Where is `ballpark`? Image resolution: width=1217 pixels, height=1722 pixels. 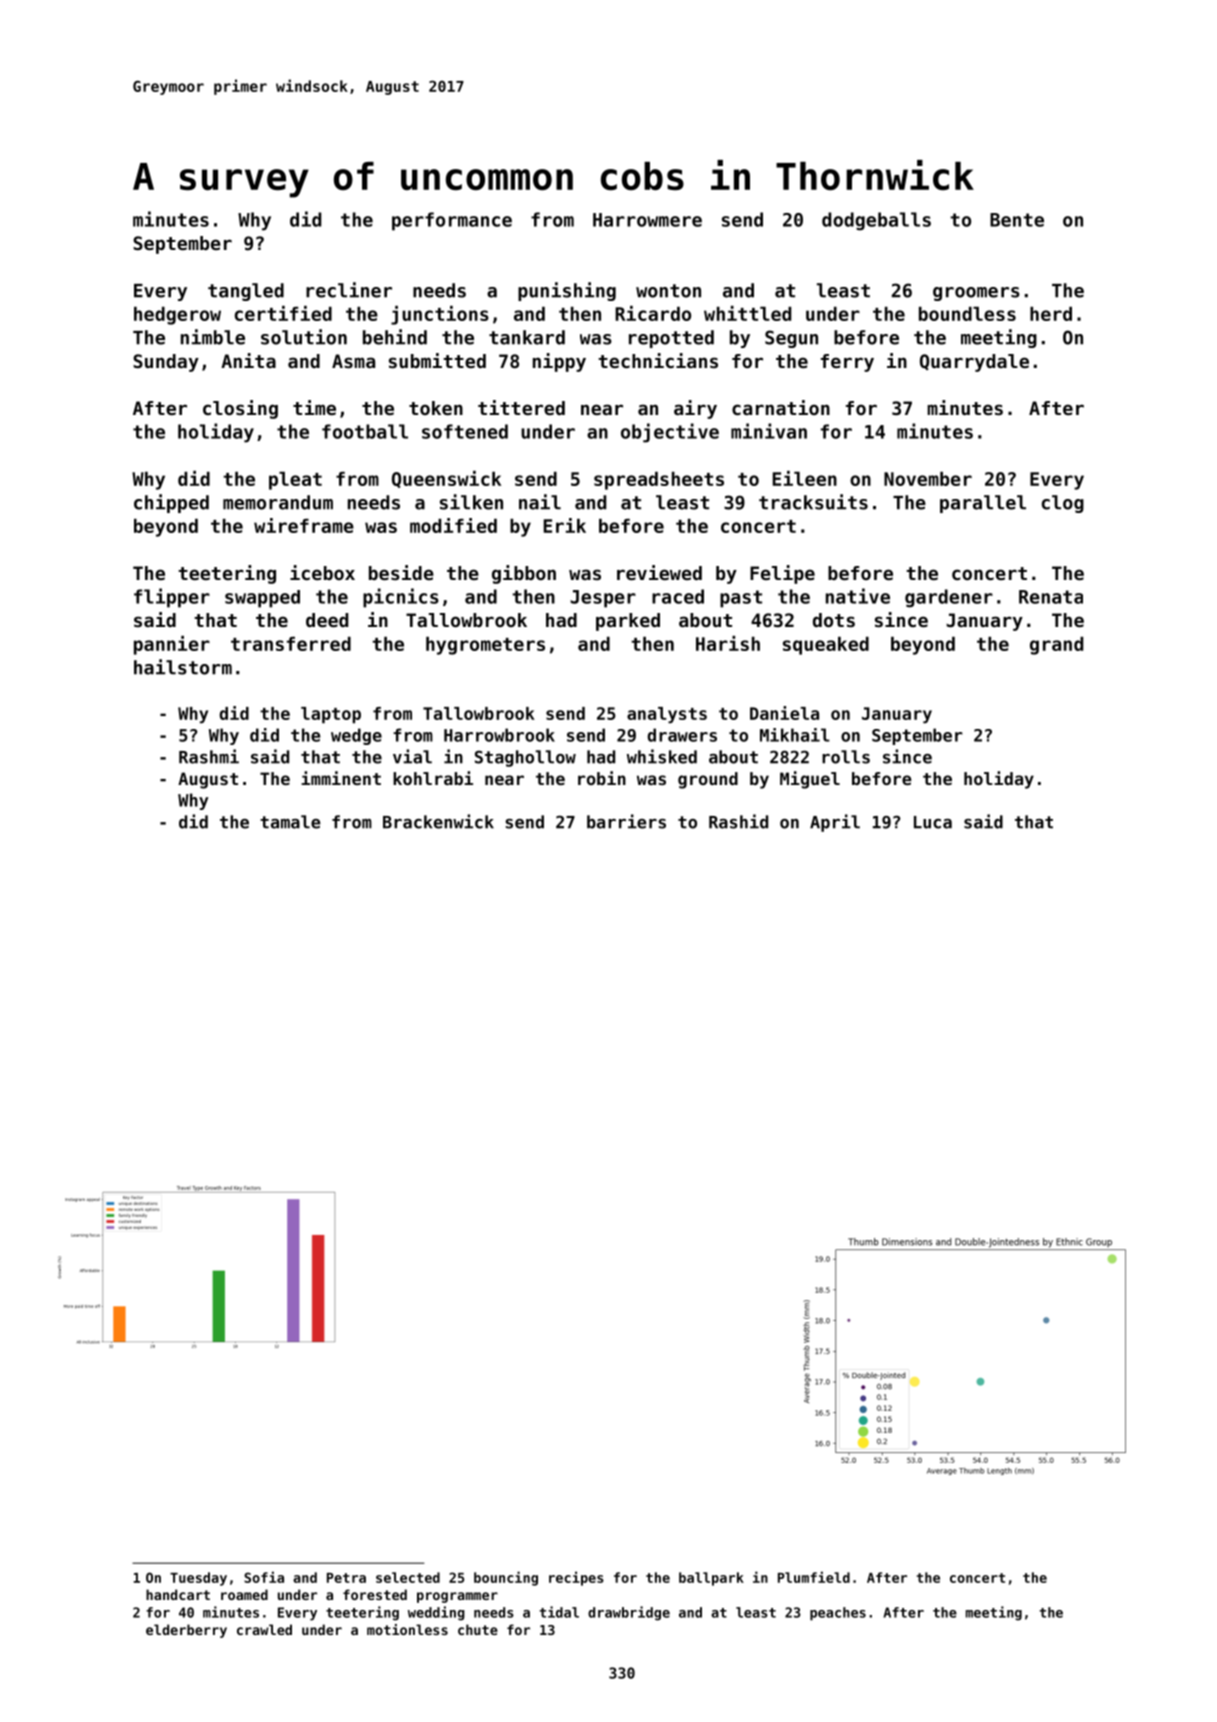
ballpark is located at coordinates (711, 1579).
